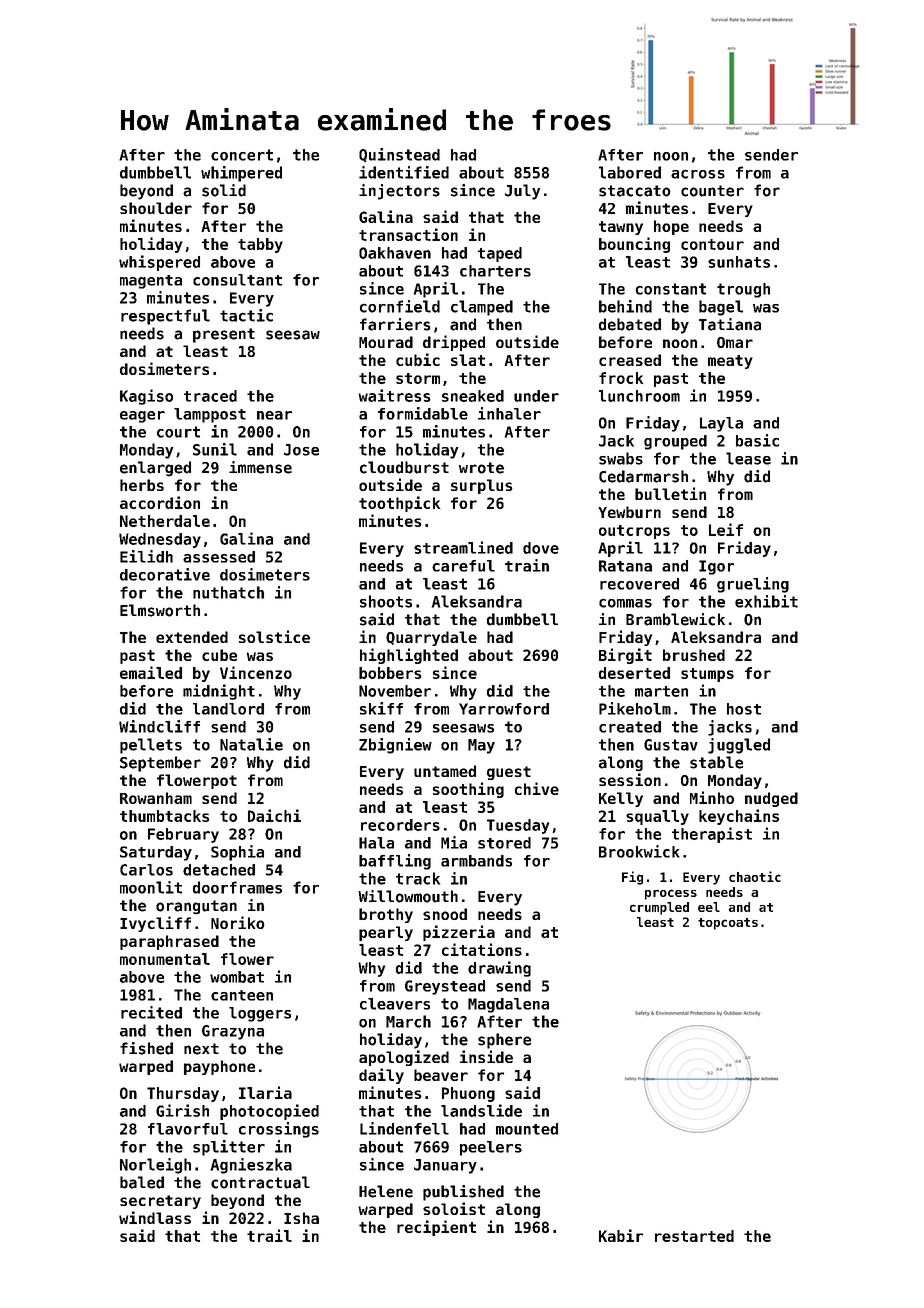  What do you see at coordinates (436, 1228) in the screenshot?
I see `recipient` at bounding box center [436, 1228].
